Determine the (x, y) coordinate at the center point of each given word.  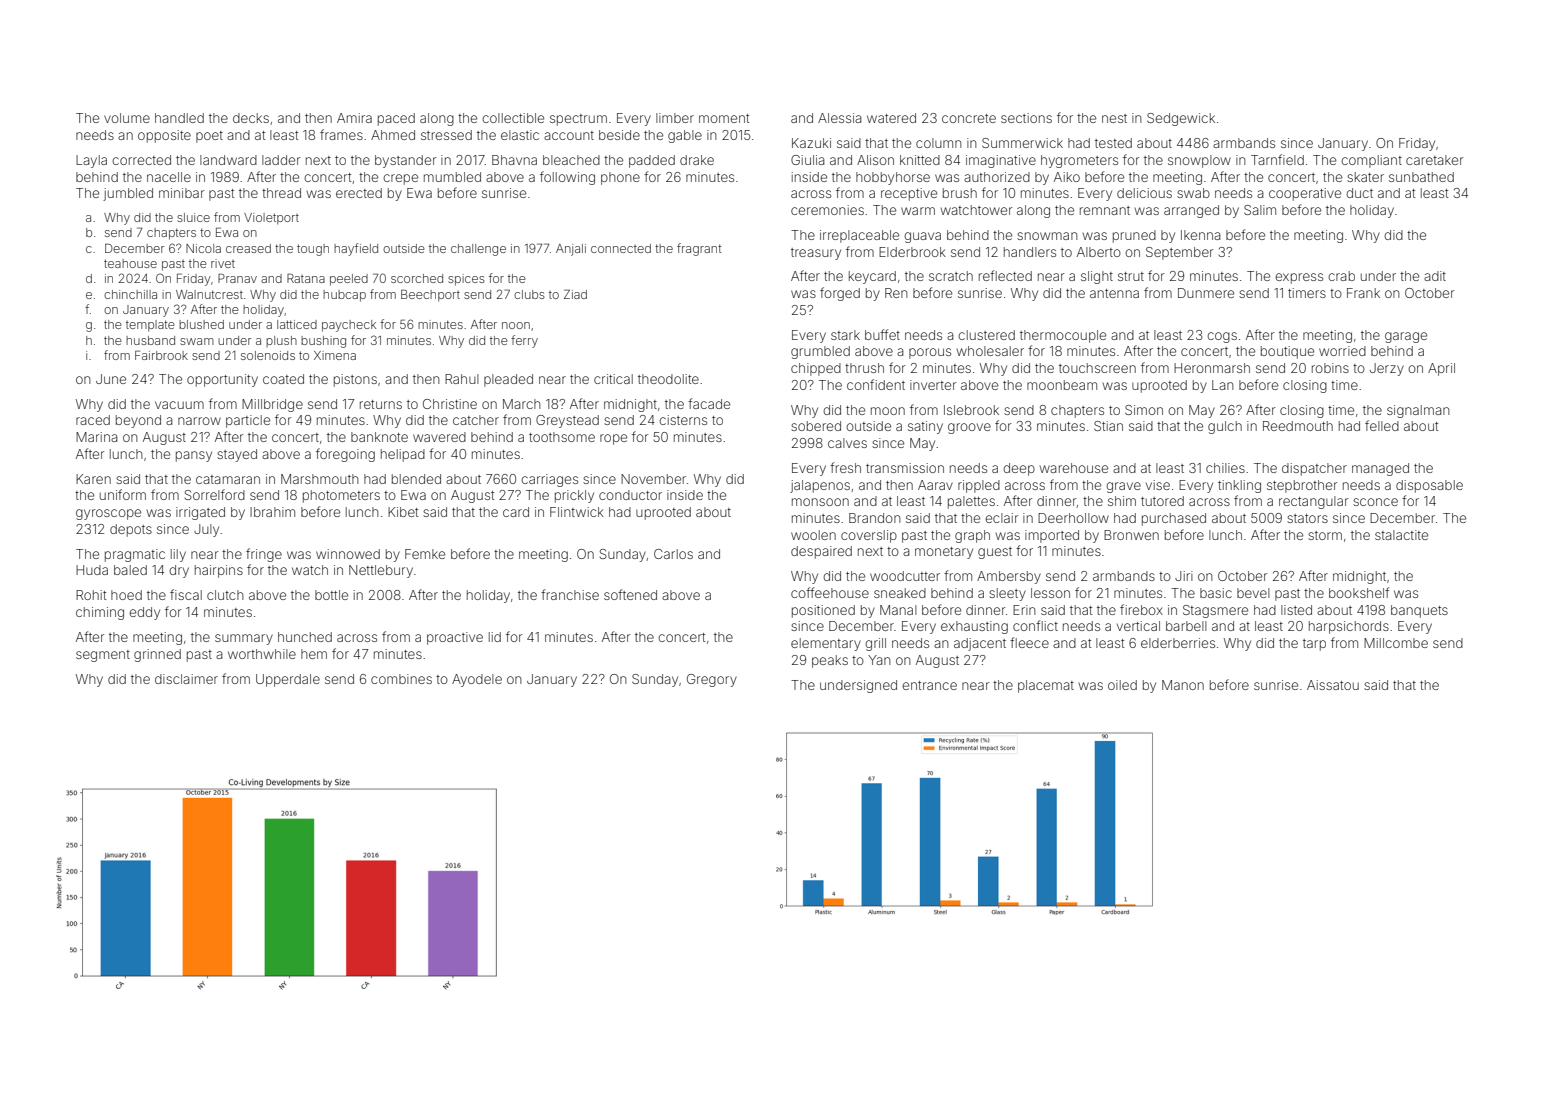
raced (93, 420)
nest (1114, 118)
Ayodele (477, 680)
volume (127, 118)
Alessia (840, 118)
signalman (1418, 411)
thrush (864, 368)
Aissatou (1333, 685)
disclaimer (186, 679)
